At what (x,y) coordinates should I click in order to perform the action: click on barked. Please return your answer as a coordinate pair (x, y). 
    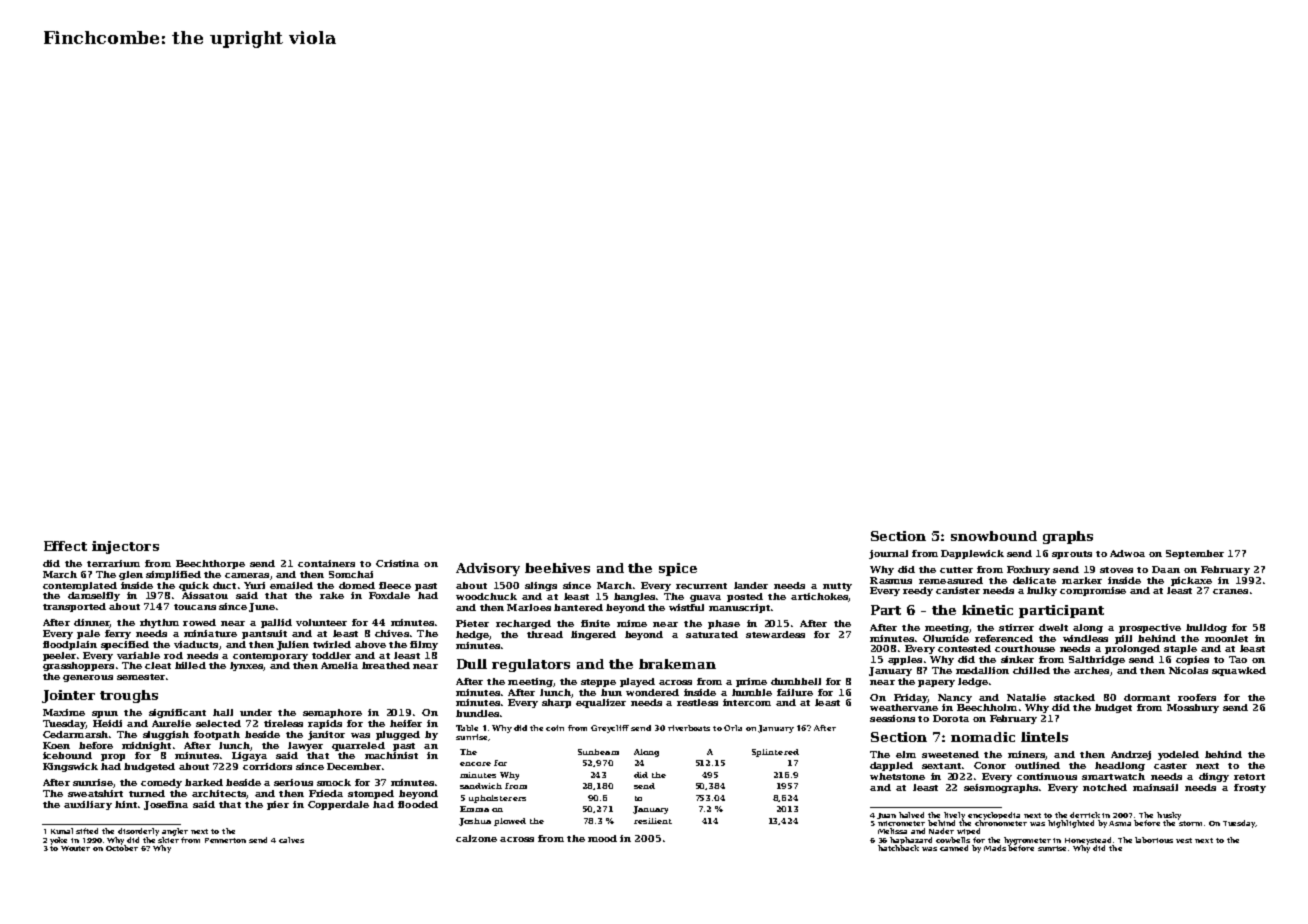
    Looking at the image, I should click on (204, 782).
